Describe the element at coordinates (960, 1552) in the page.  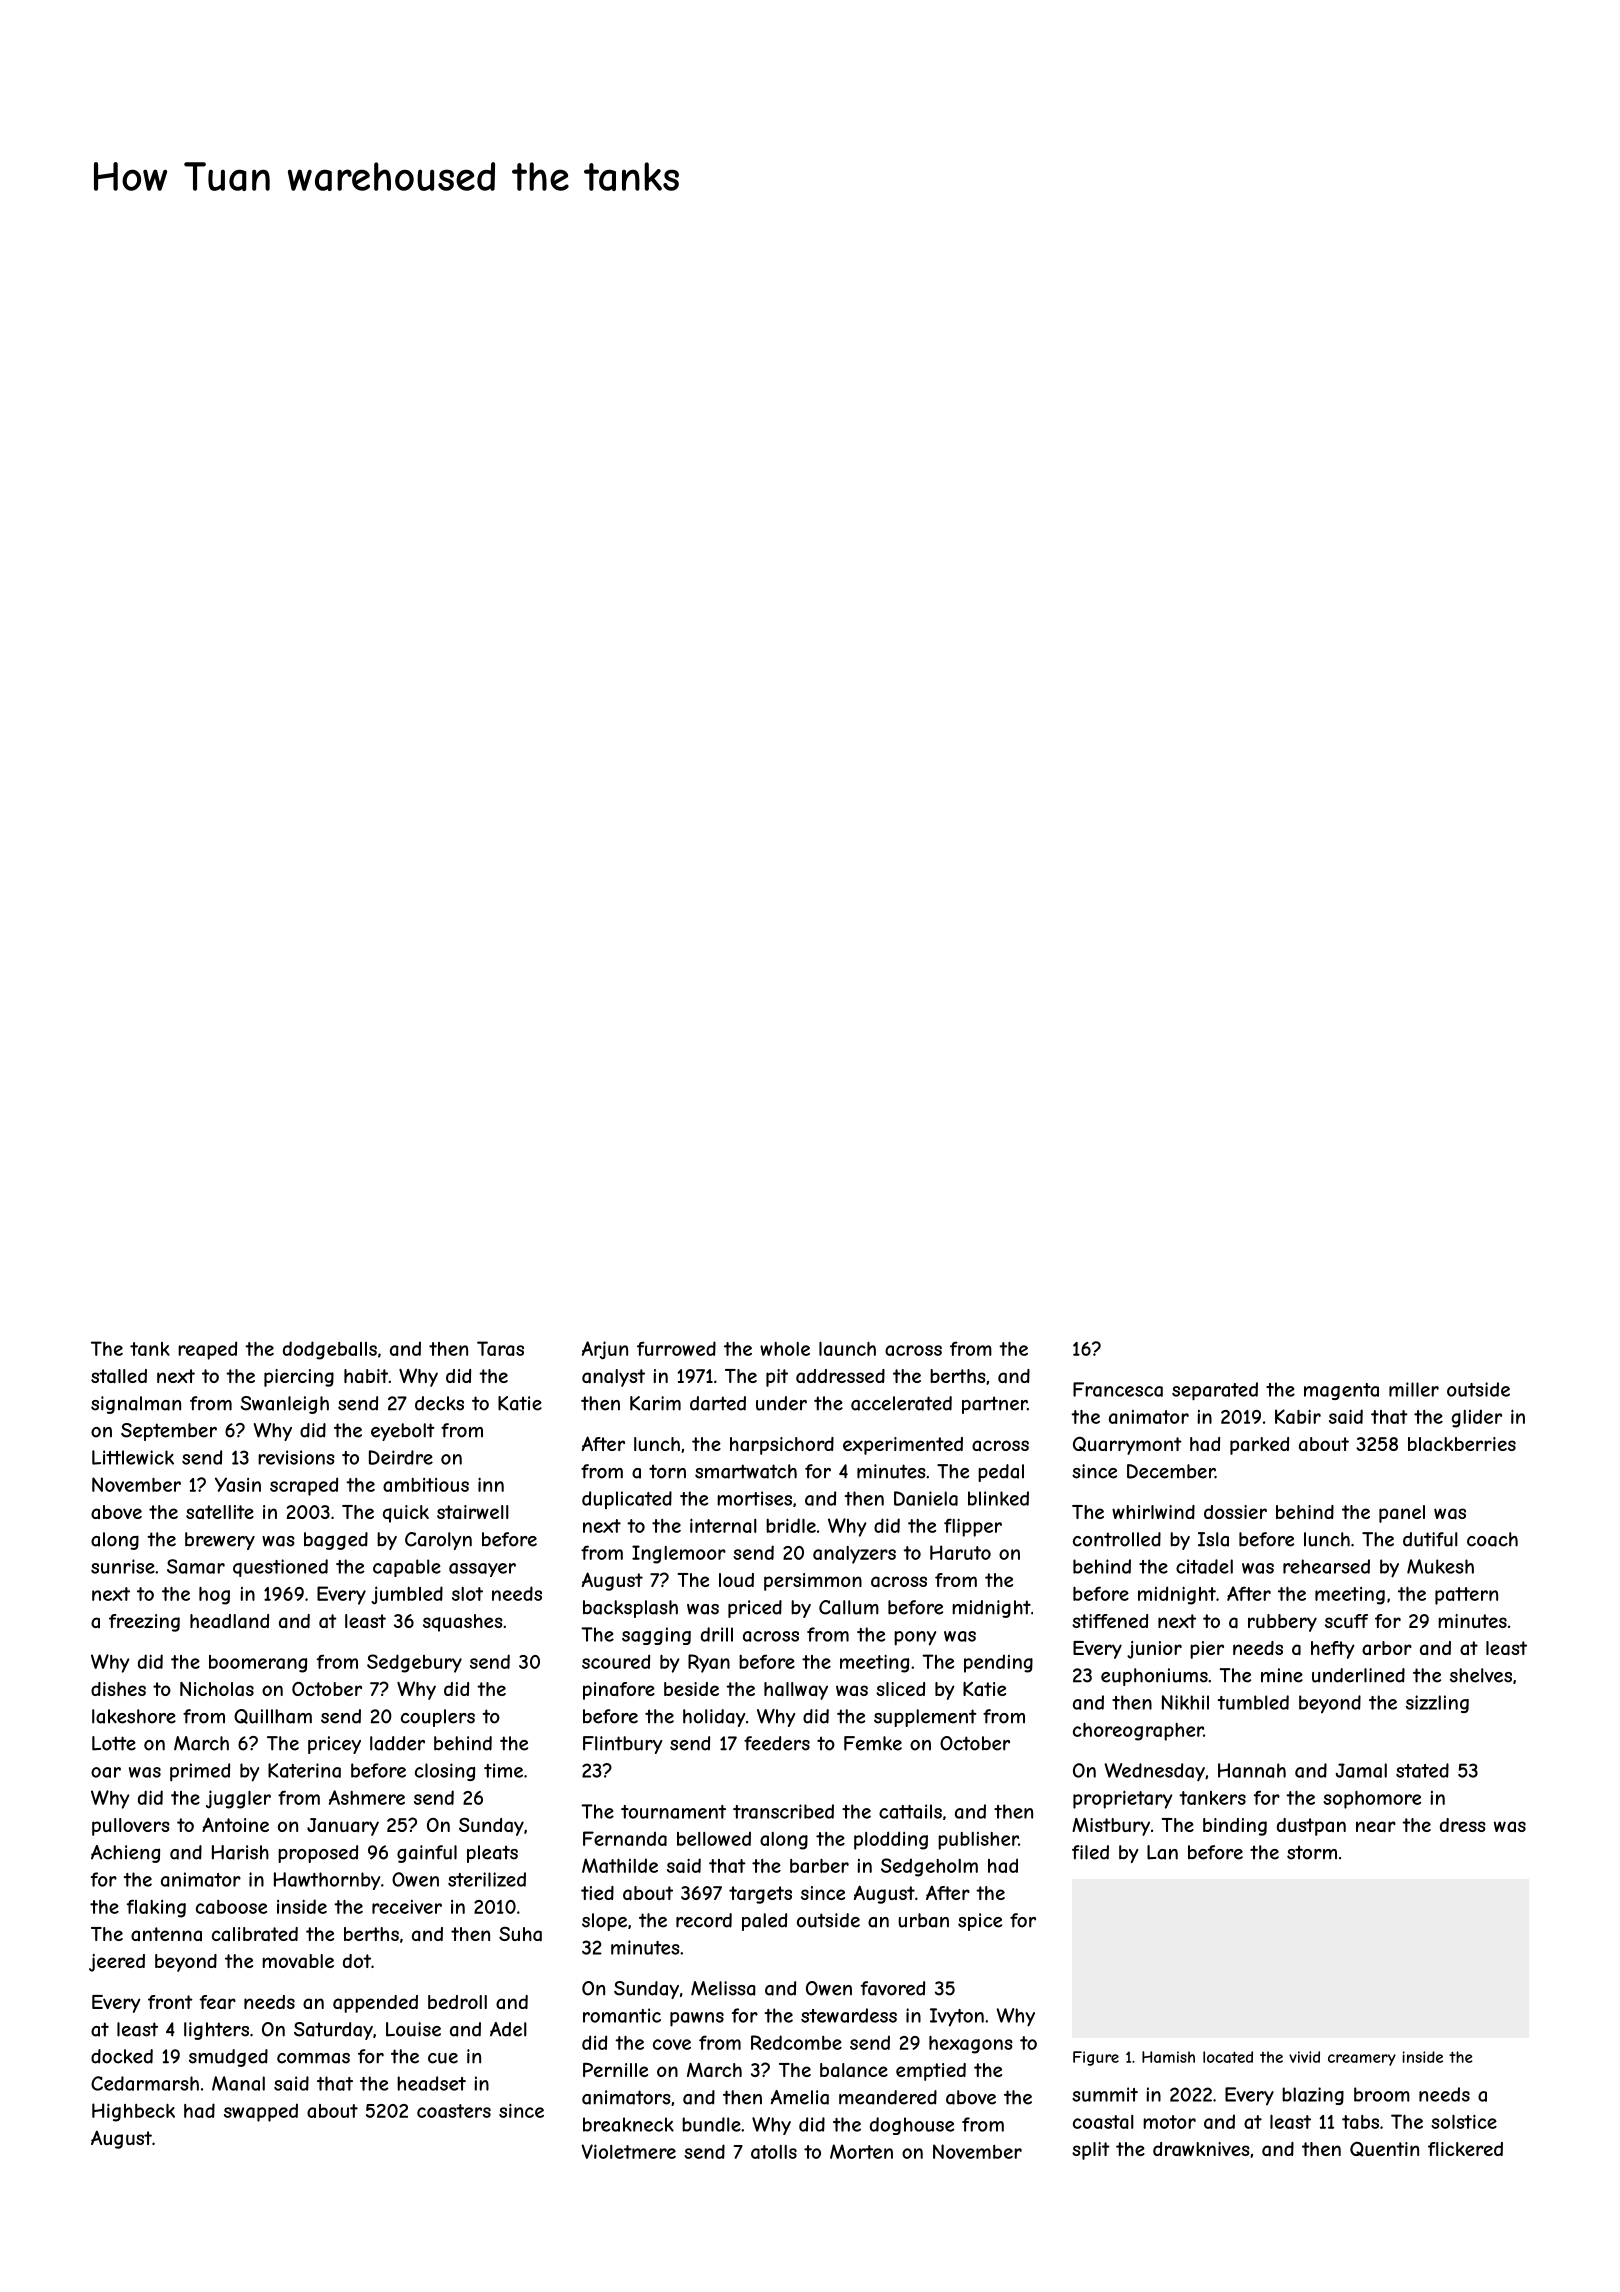
I see `Haruto` at that location.
